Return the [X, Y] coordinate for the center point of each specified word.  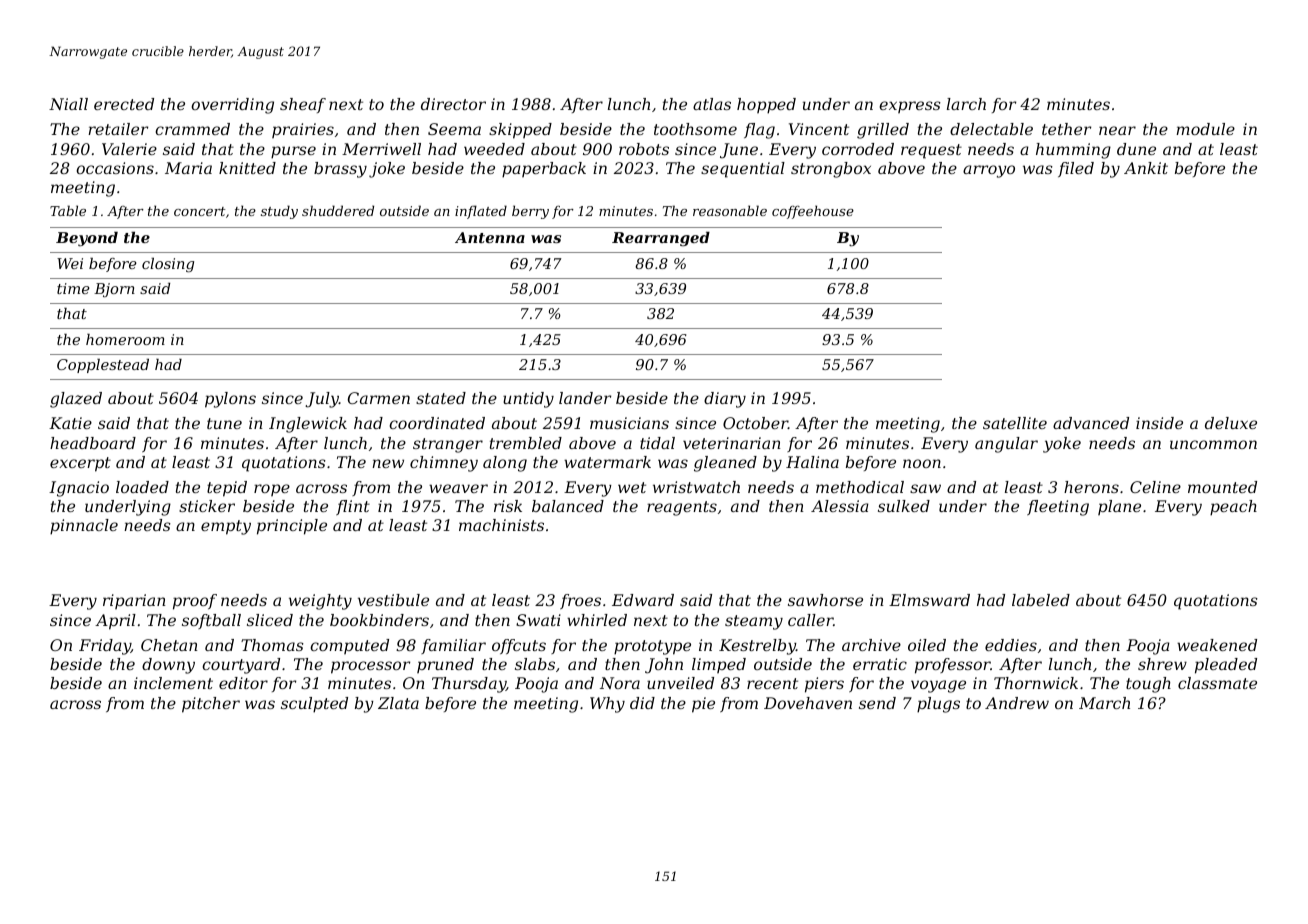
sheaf [303, 105]
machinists [501, 525]
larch [966, 104]
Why [607, 705]
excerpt [80, 464]
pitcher [211, 705]
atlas [712, 104]
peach [1233, 508]
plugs [938, 705]
